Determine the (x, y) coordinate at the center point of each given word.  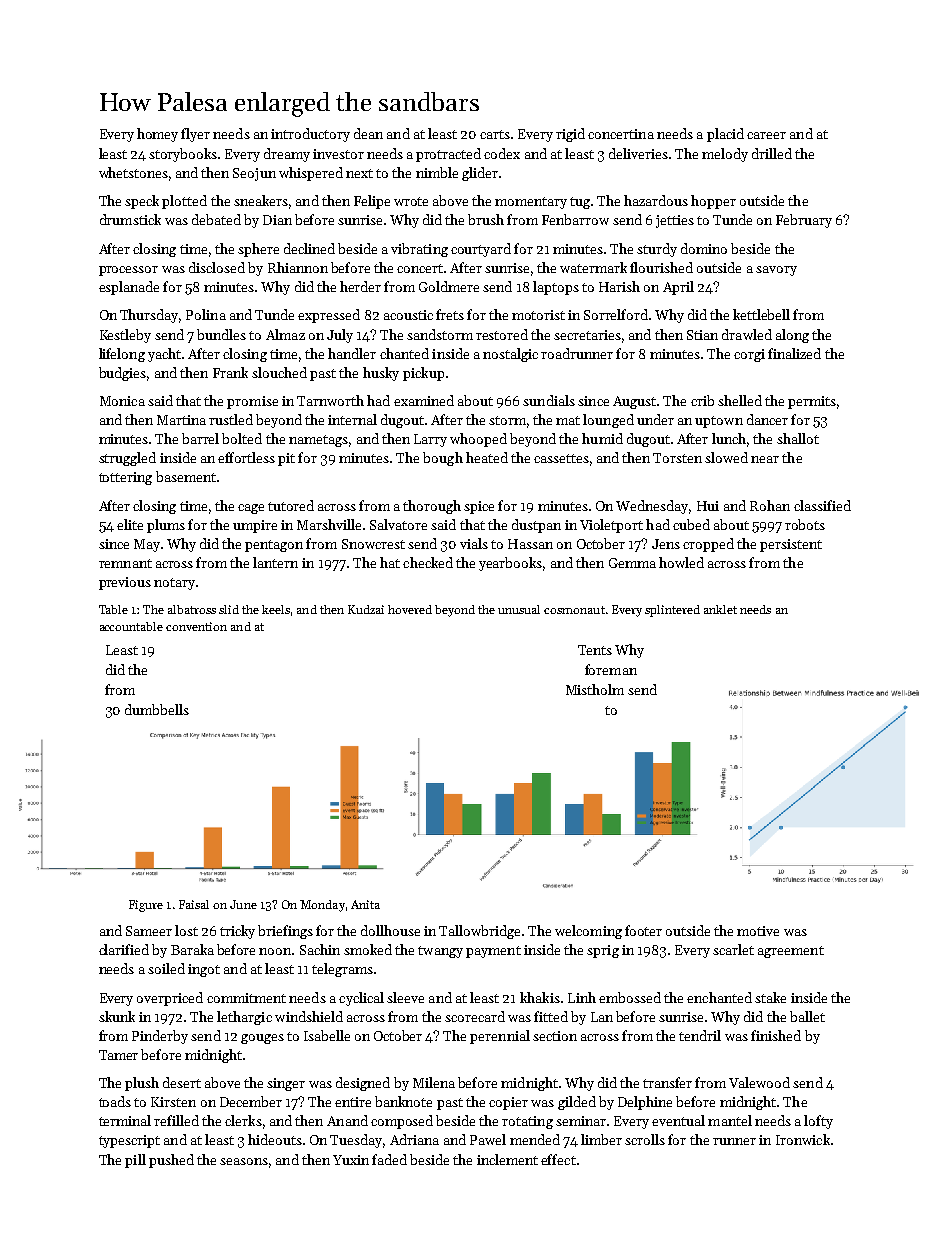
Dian (277, 220)
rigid (570, 135)
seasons (244, 1161)
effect (558, 1159)
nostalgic (510, 355)
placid (725, 135)
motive (758, 931)
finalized (794, 353)
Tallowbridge (479, 932)
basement (186, 476)
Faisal (194, 904)
